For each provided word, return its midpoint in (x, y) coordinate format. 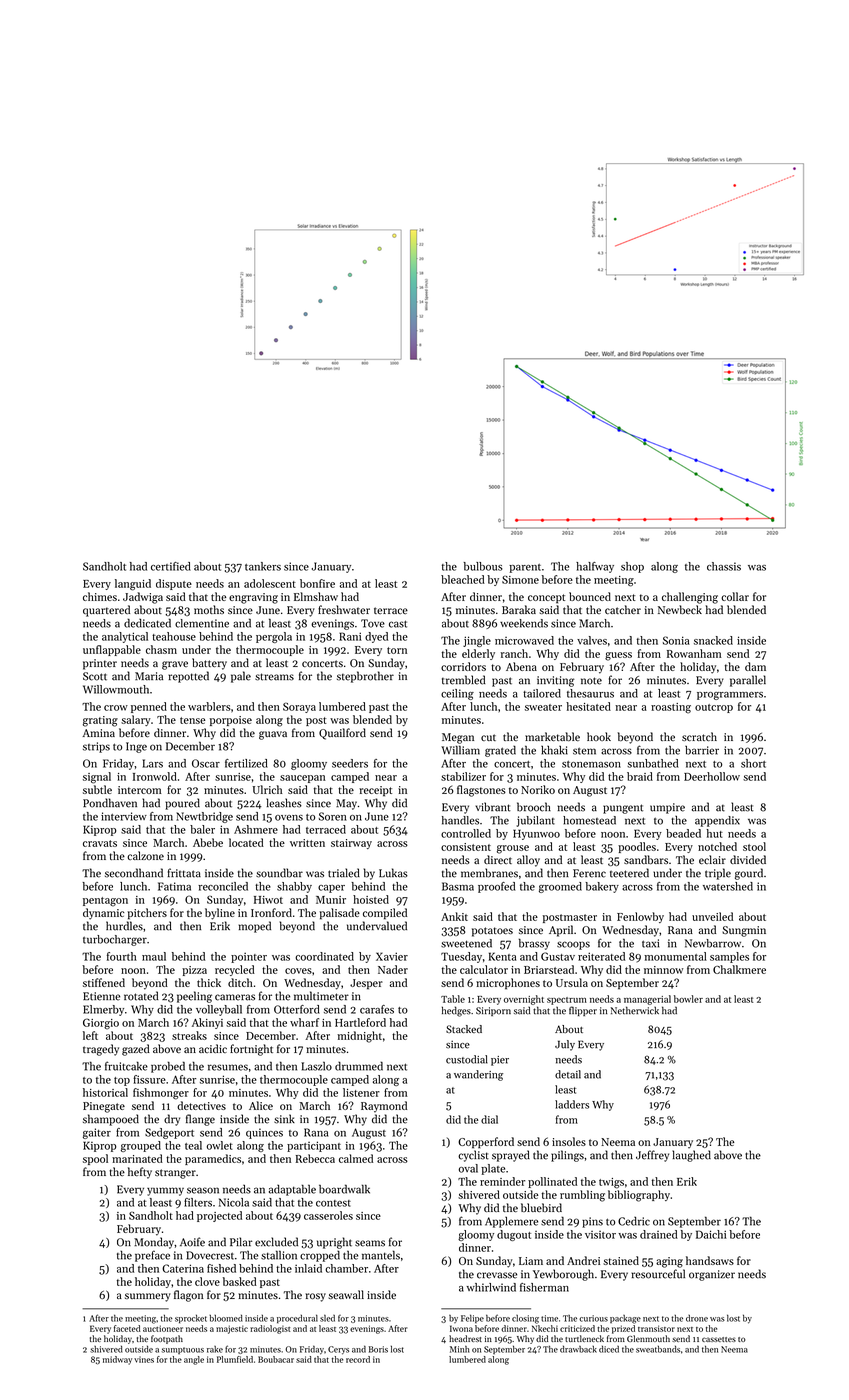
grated (500, 751)
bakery (602, 887)
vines (144, 1359)
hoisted (371, 899)
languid (133, 585)
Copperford (486, 1143)
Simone (520, 580)
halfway (595, 567)
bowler (688, 999)
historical (105, 1092)
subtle (97, 789)
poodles (637, 847)
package (625, 1319)
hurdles (124, 926)
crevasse (497, 1275)
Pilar (241, 1242)
